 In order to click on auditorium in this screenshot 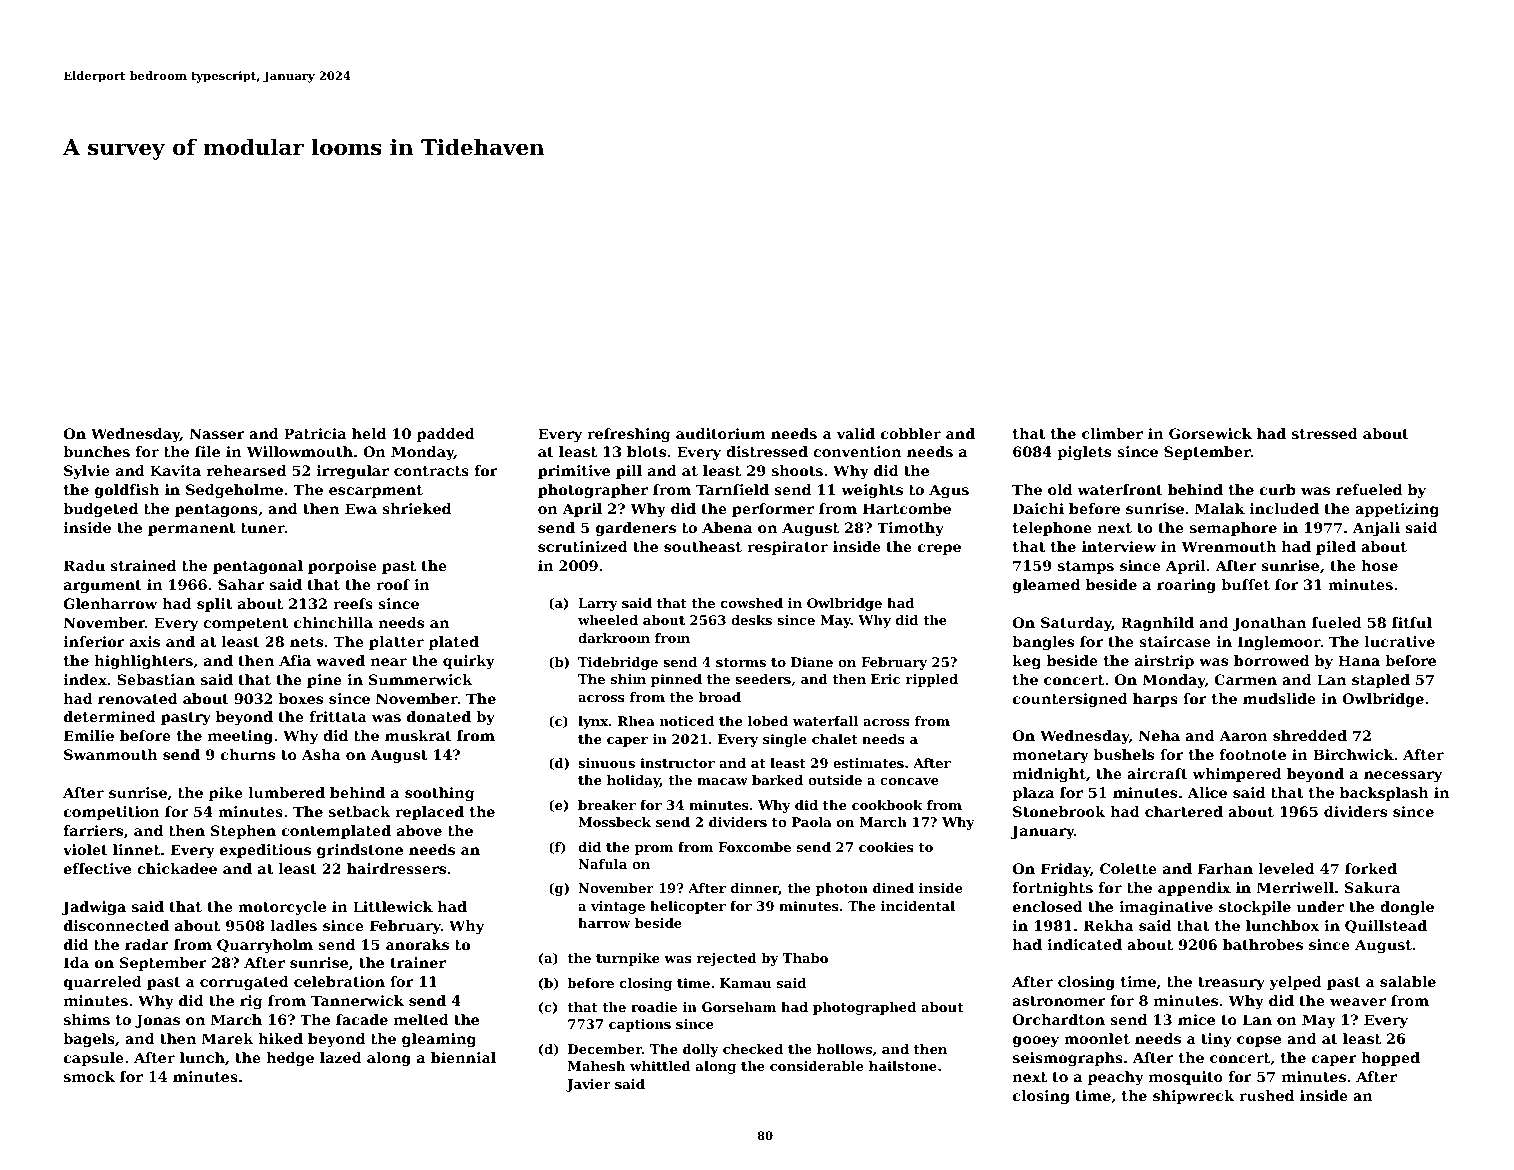, I will do `click(721, 433)`.
